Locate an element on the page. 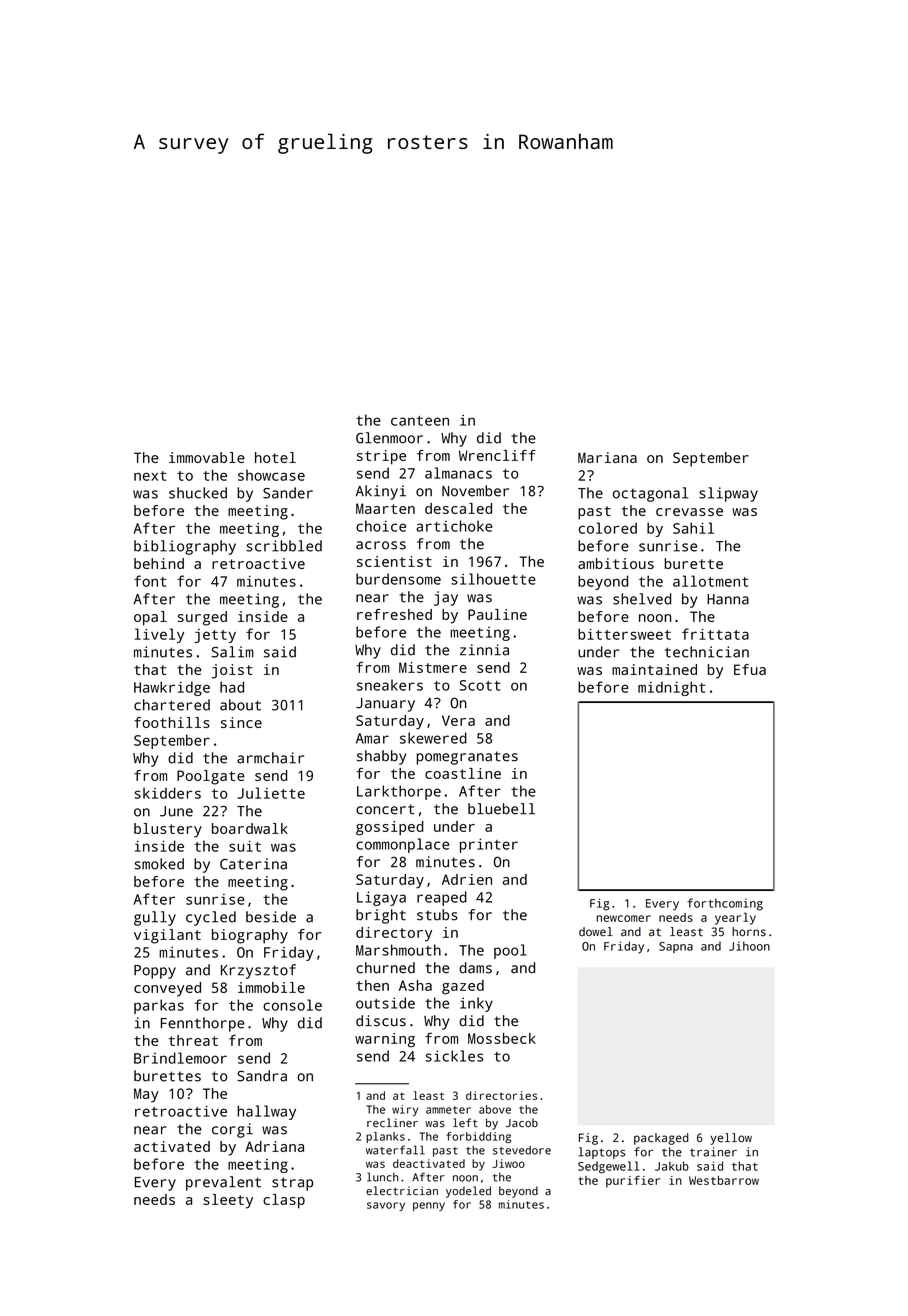 This document has height=1316, width=908. hotel is located at coordinates (275, 457).
